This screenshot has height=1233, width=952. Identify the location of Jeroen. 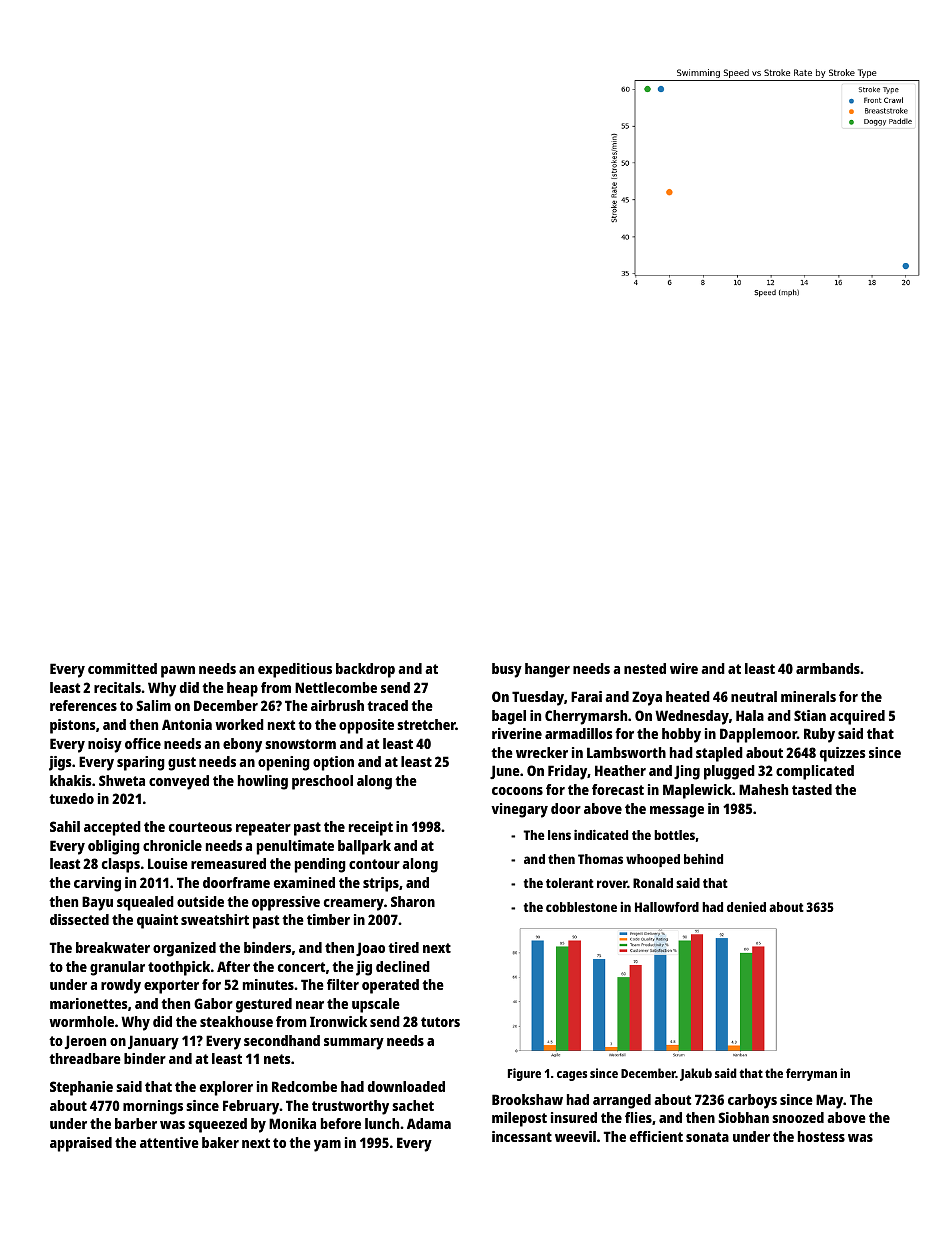
(85, 1042).
